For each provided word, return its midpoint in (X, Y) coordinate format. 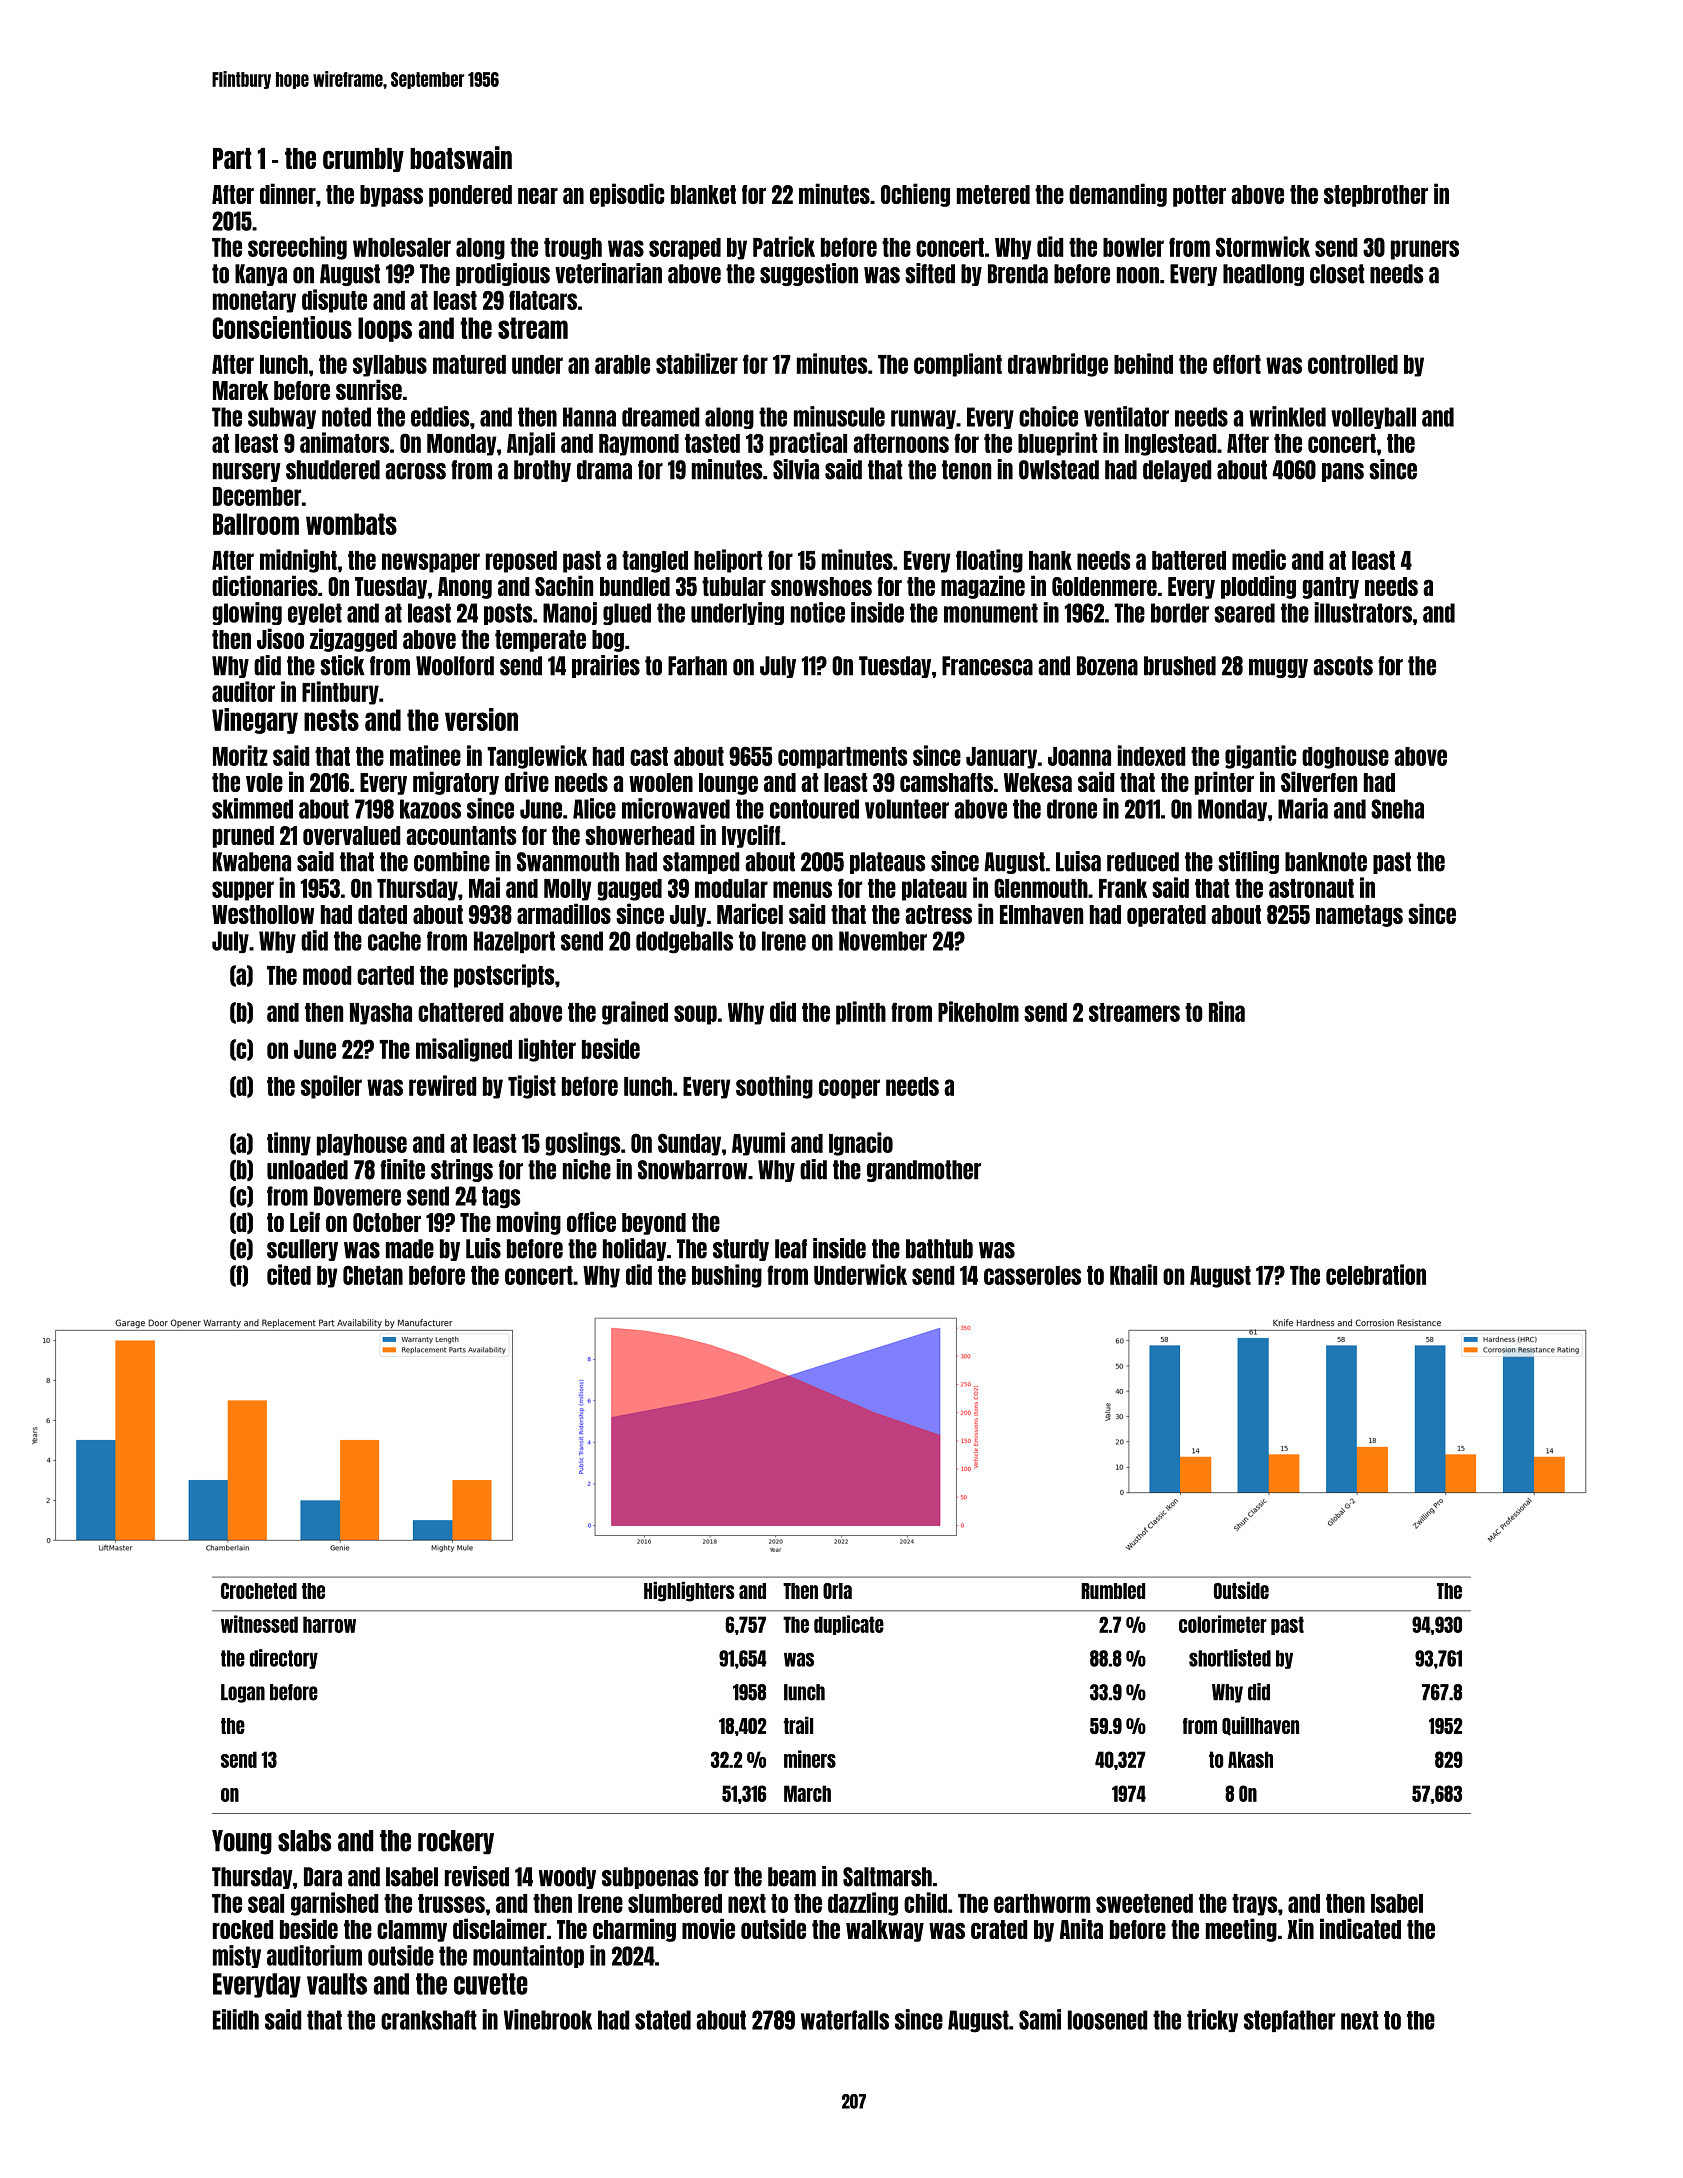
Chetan (373, 1275)
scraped (685, 249)
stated (663, 2020)
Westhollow (263, 914)
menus (802, 889)
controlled (1353, 364)
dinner (288, 193)
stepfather (1289, 2021)
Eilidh (236, 2019)
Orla (837, 1591)
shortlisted (1230, 1658)
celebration (1376, 1274)
